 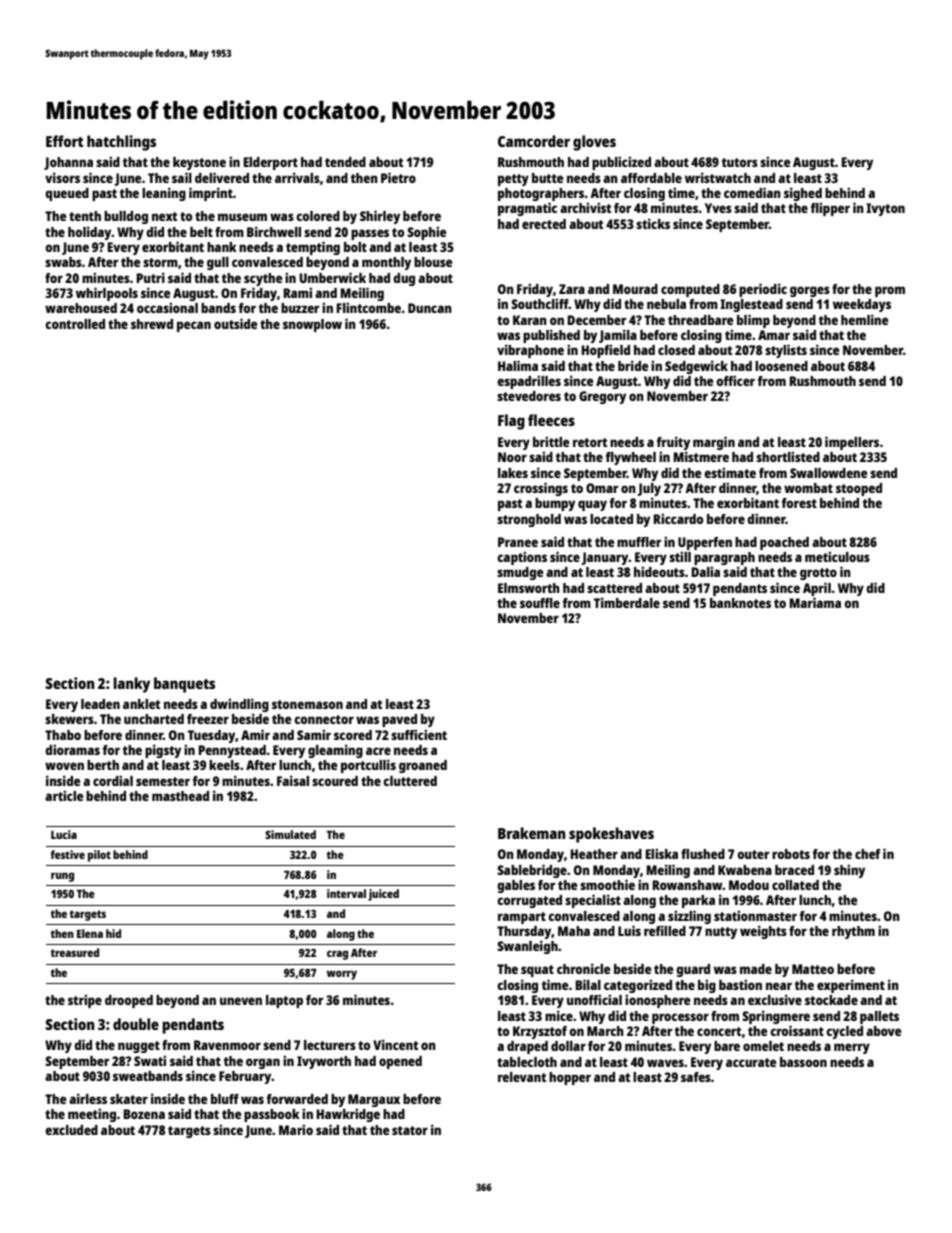 I want to click on Flag, so click(x=511, y=422).
